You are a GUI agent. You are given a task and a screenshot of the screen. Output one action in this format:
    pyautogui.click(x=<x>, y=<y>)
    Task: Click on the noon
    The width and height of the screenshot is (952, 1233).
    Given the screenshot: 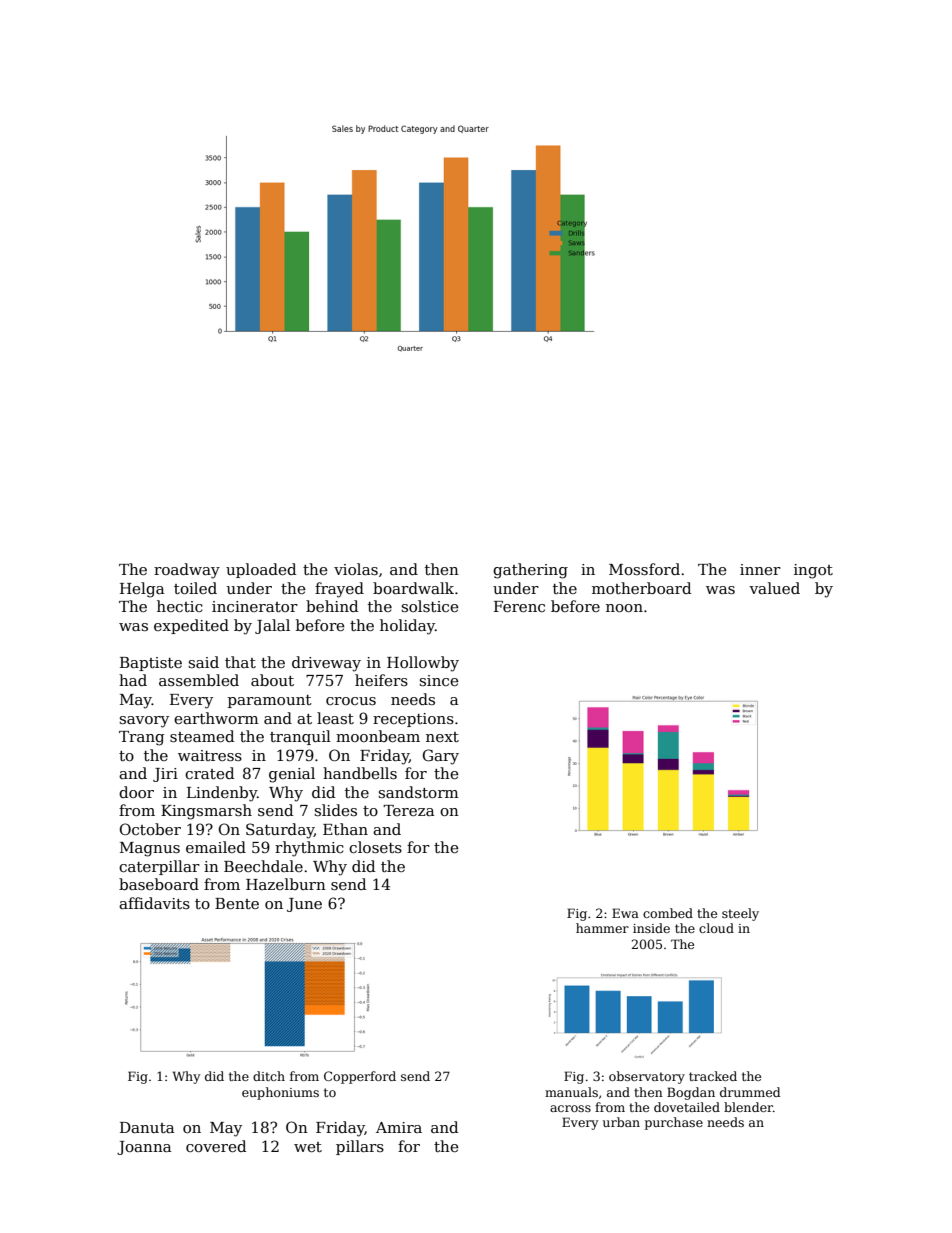 What is the action you would take?
    pyautogui.click(x=624, y=608)
